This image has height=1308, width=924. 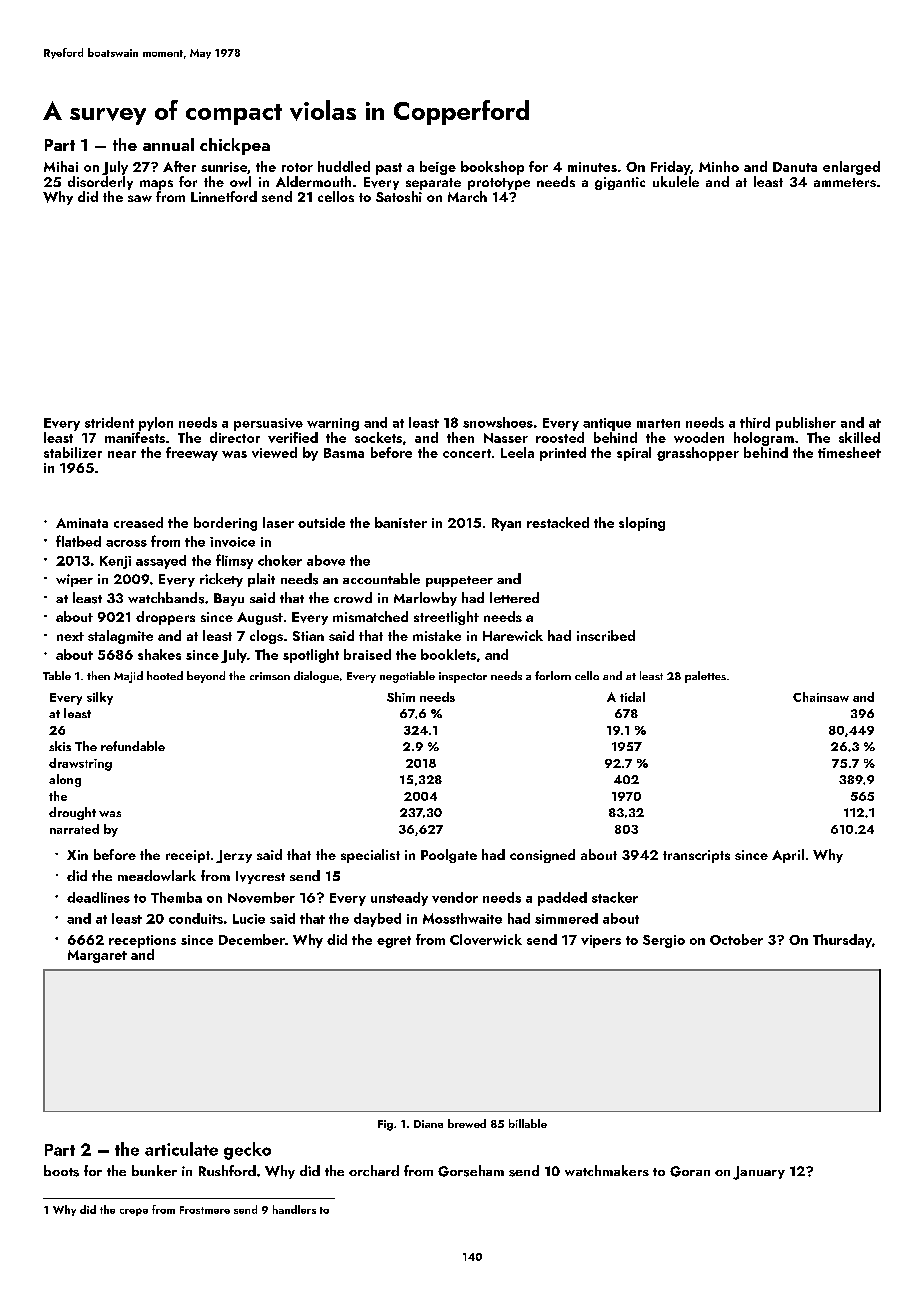 What do you see at coordinates (658, 423) in the image?
I see `marten` at bounding box center [658, 423].
